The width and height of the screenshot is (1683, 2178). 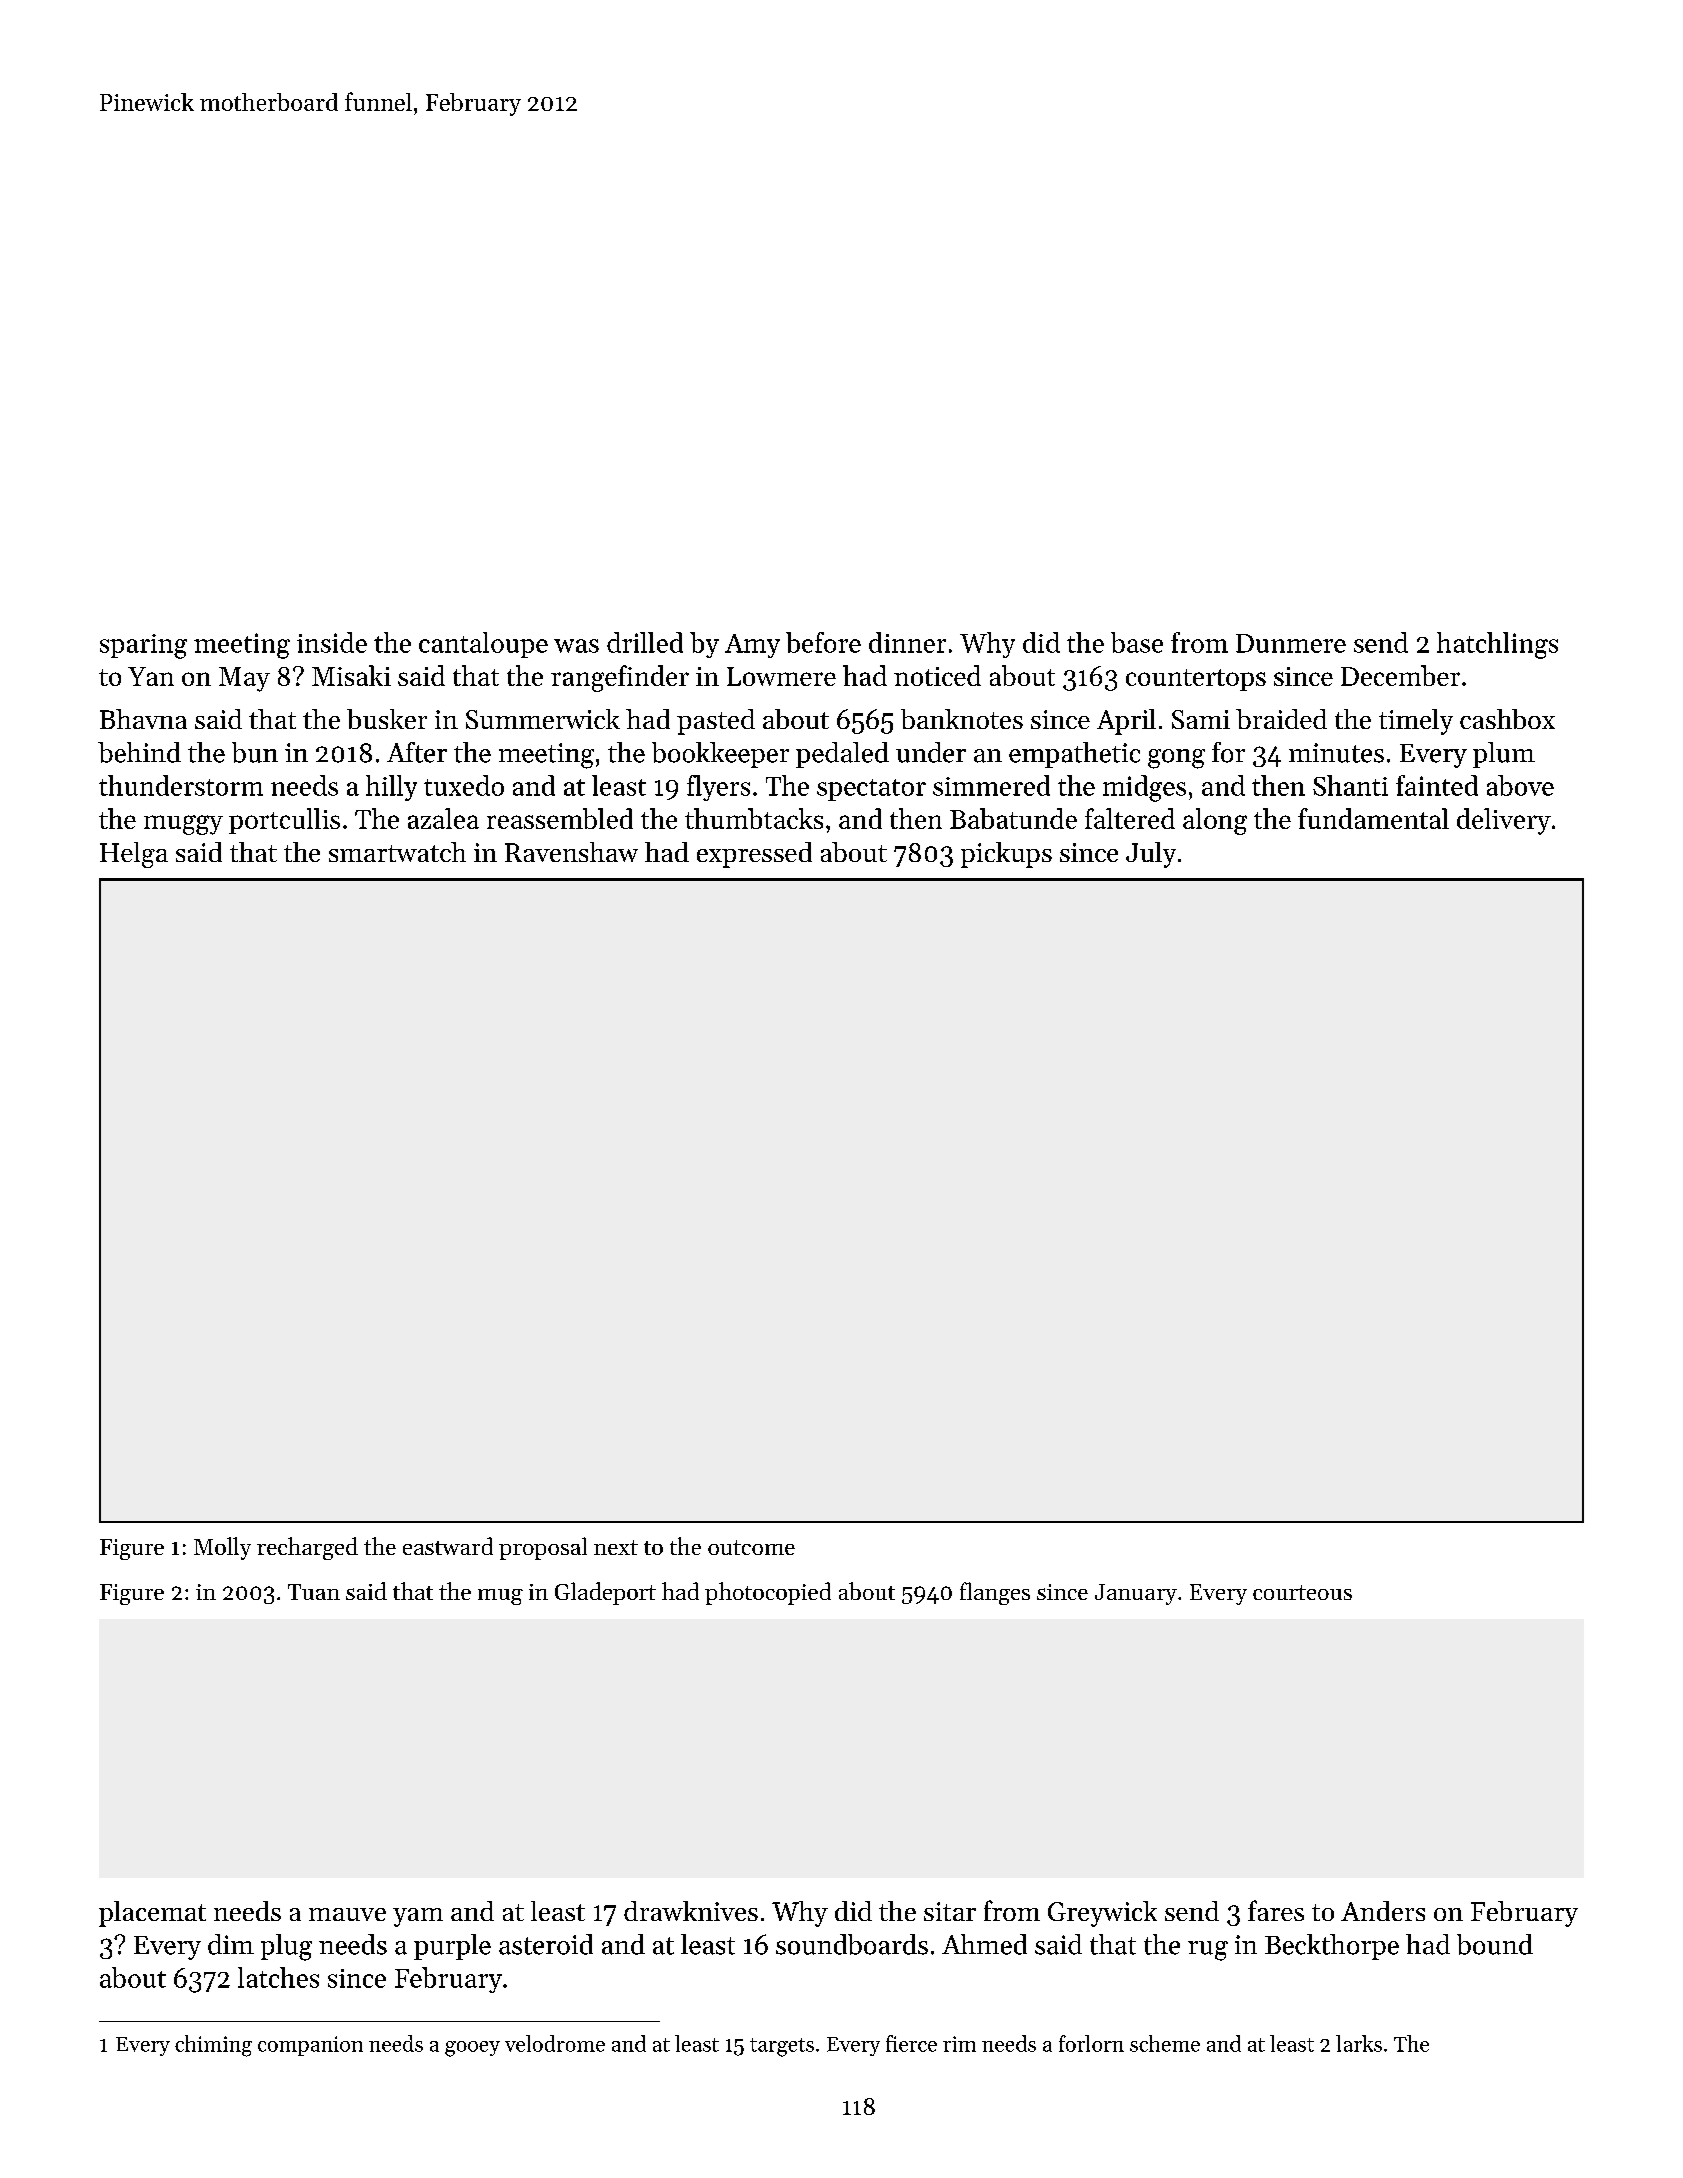 What do you see at coordinates (472, 2049) in the screenshot?
I see `gooey` at bounding box center [472, 2049].
